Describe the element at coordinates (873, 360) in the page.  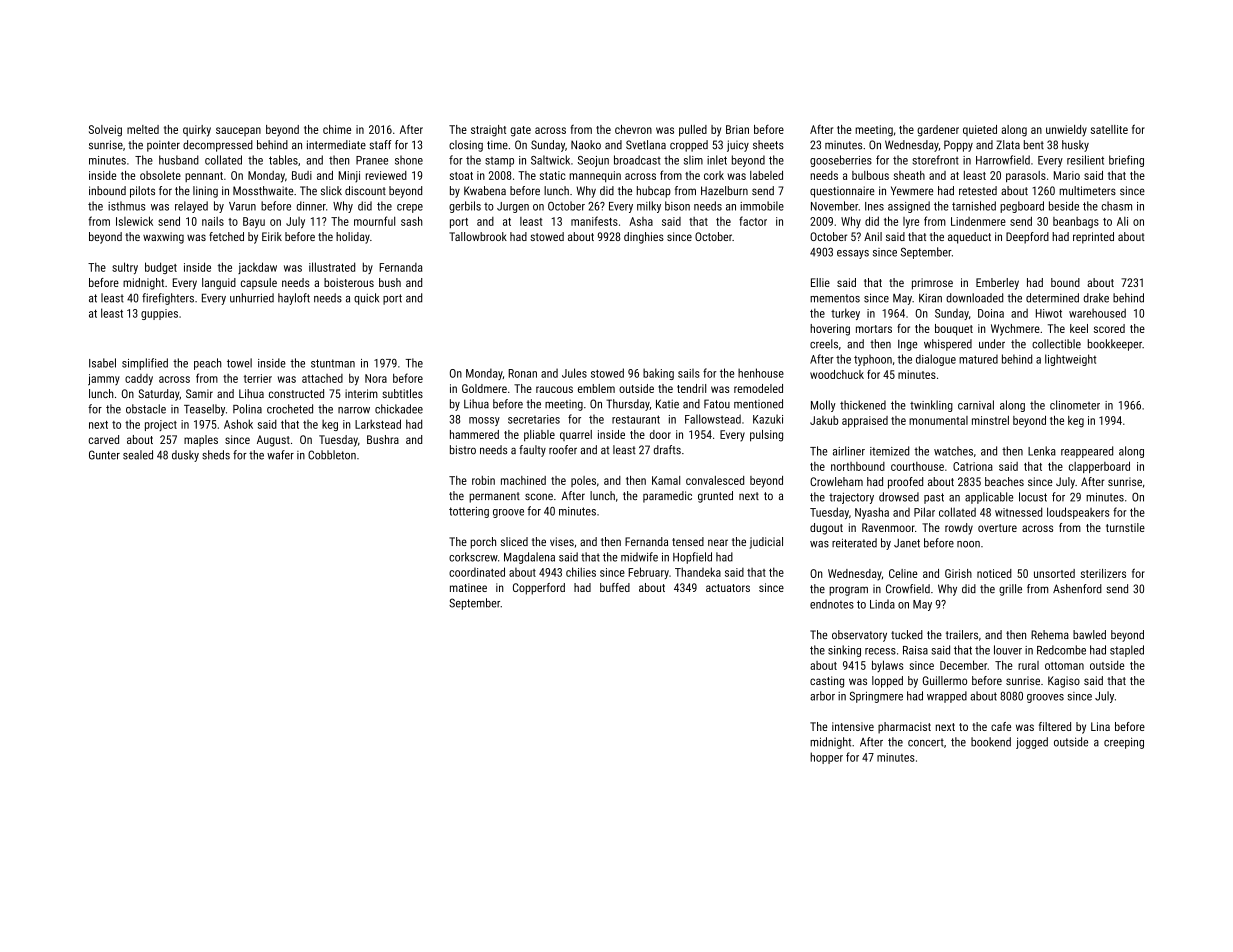
I see `typhoon` at that location.
